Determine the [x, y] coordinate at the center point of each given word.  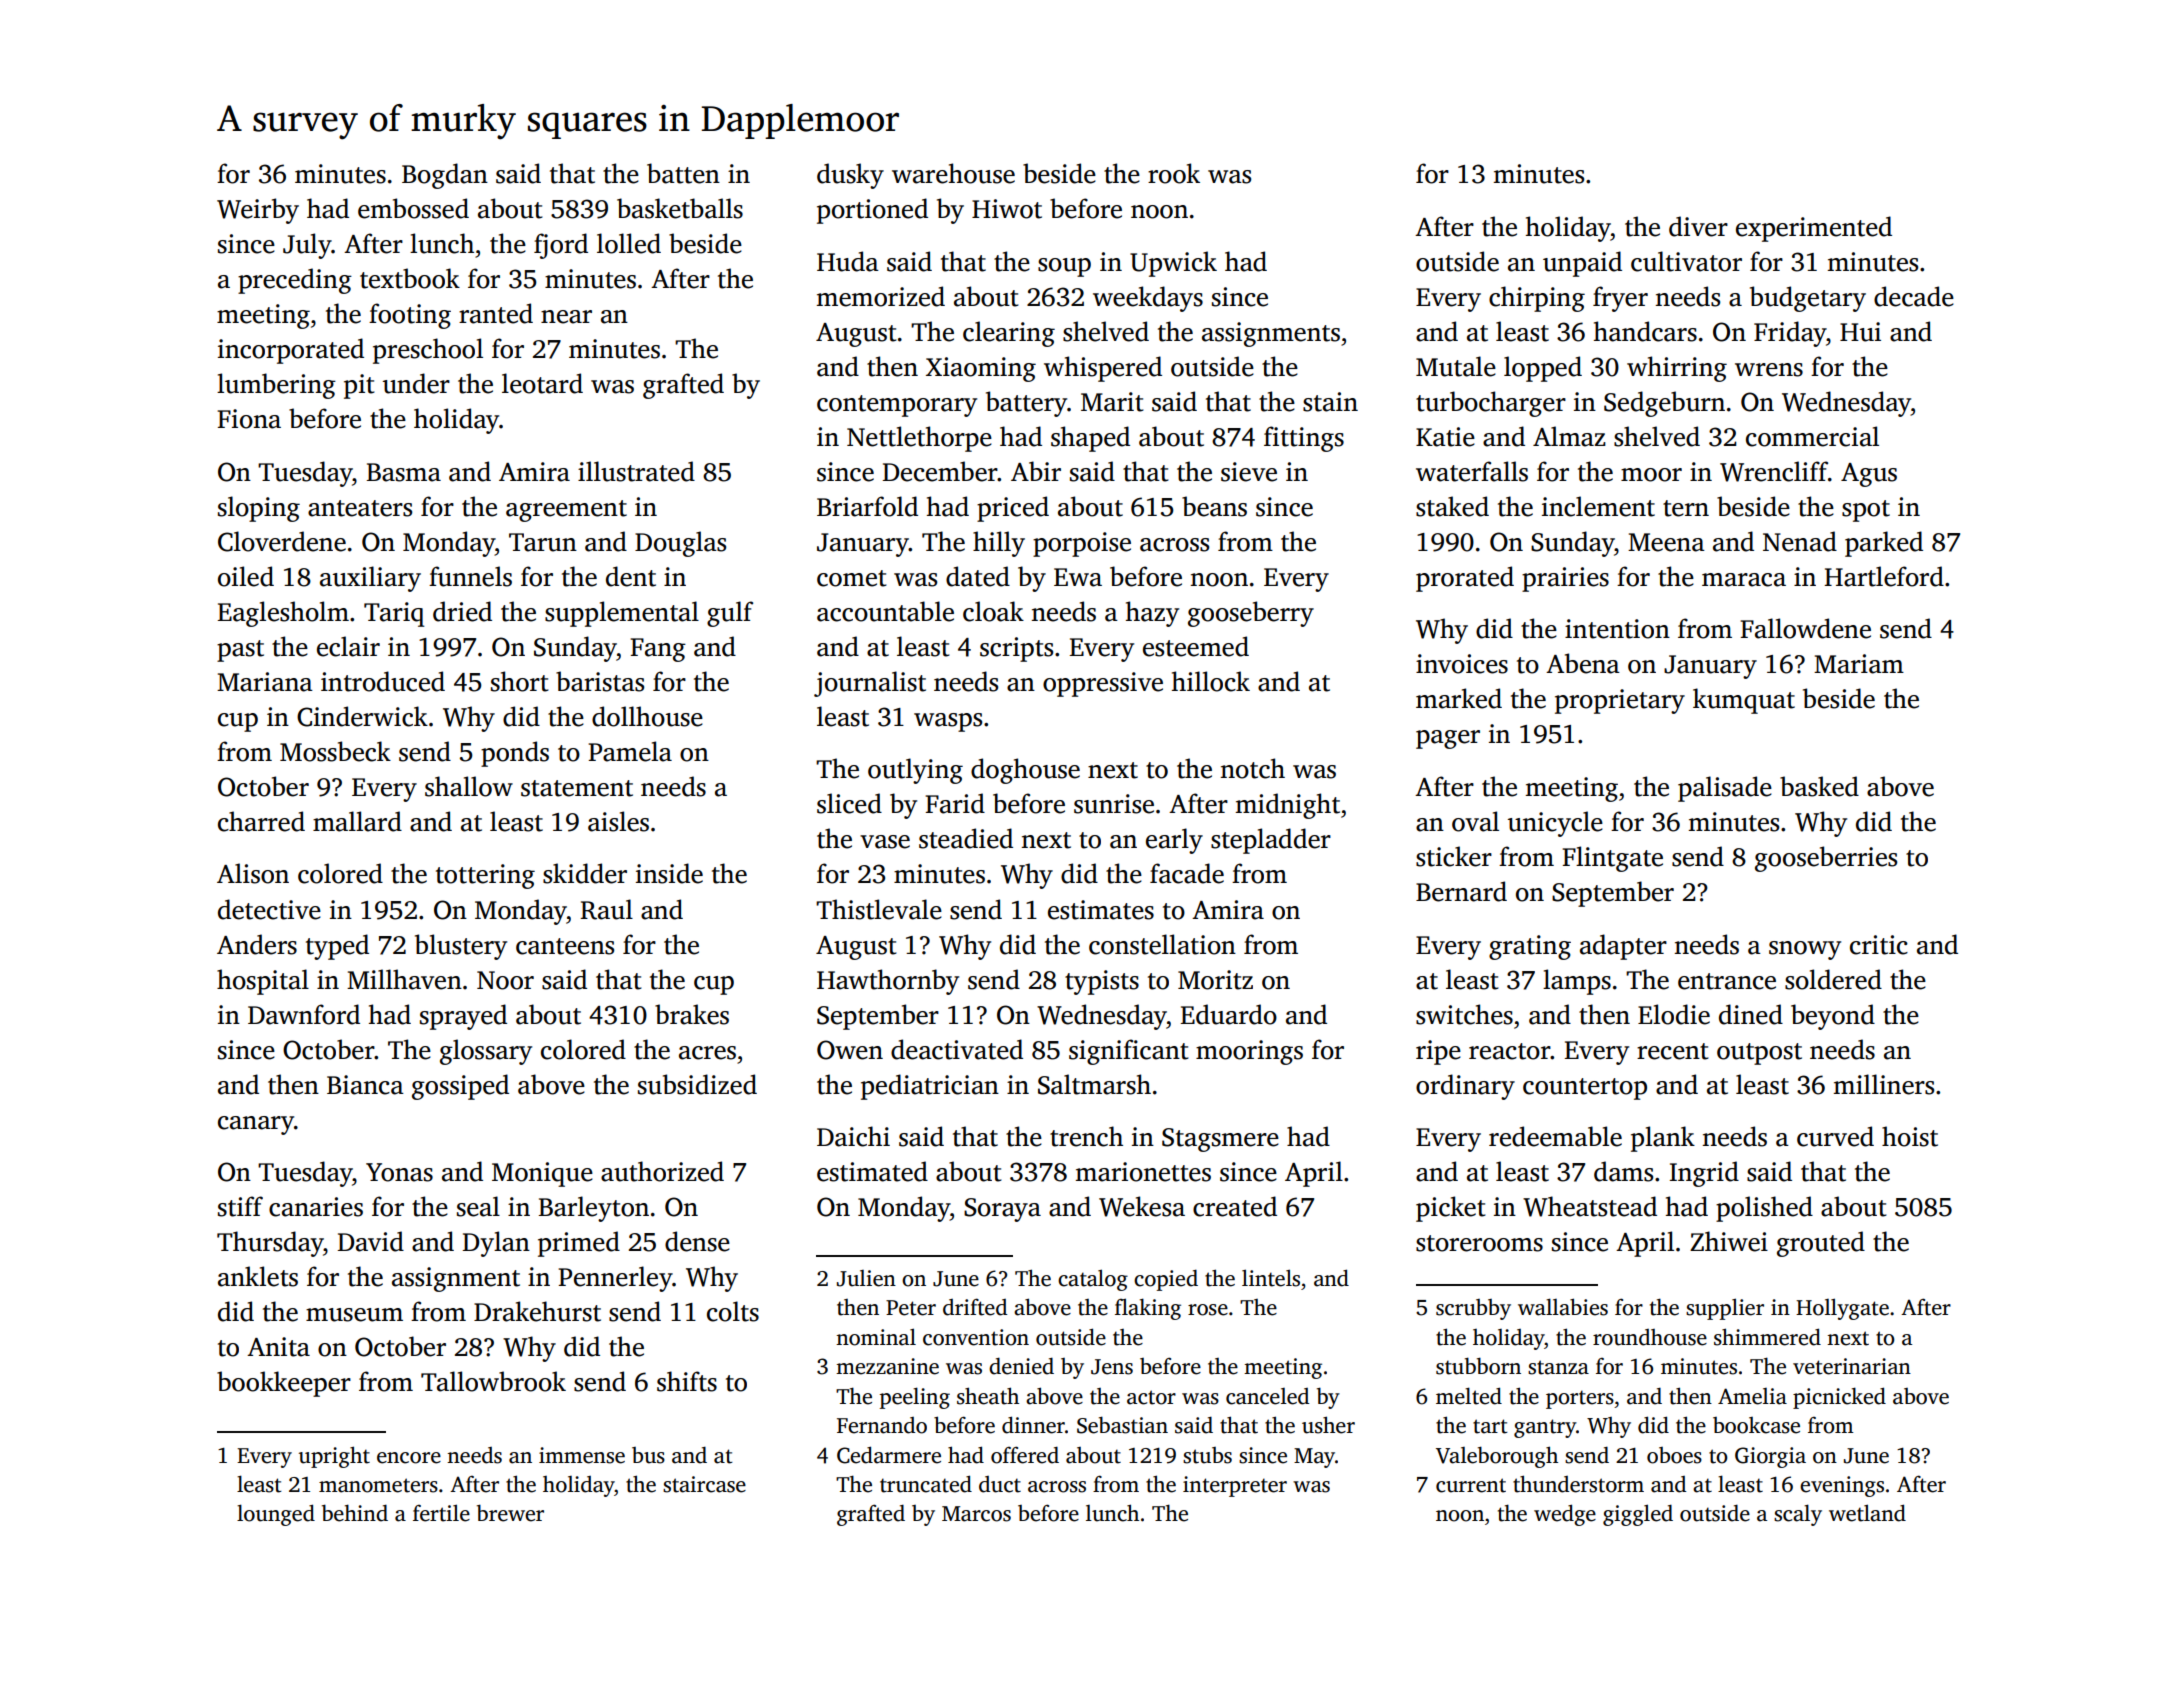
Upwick [1173, 264]
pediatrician [930, 1087]
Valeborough [1497, 1457]
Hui [1860, 332]
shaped [1090, 439]
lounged [276, 1515]
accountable [885, 611]
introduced [383, 681]
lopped [1543, 369]
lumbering [276, 386]
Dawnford [304, 1014]
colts [733, 1311]
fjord [561, 246]
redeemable [1555, 1136]
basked [1819, 786]
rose [1208, 1310]
